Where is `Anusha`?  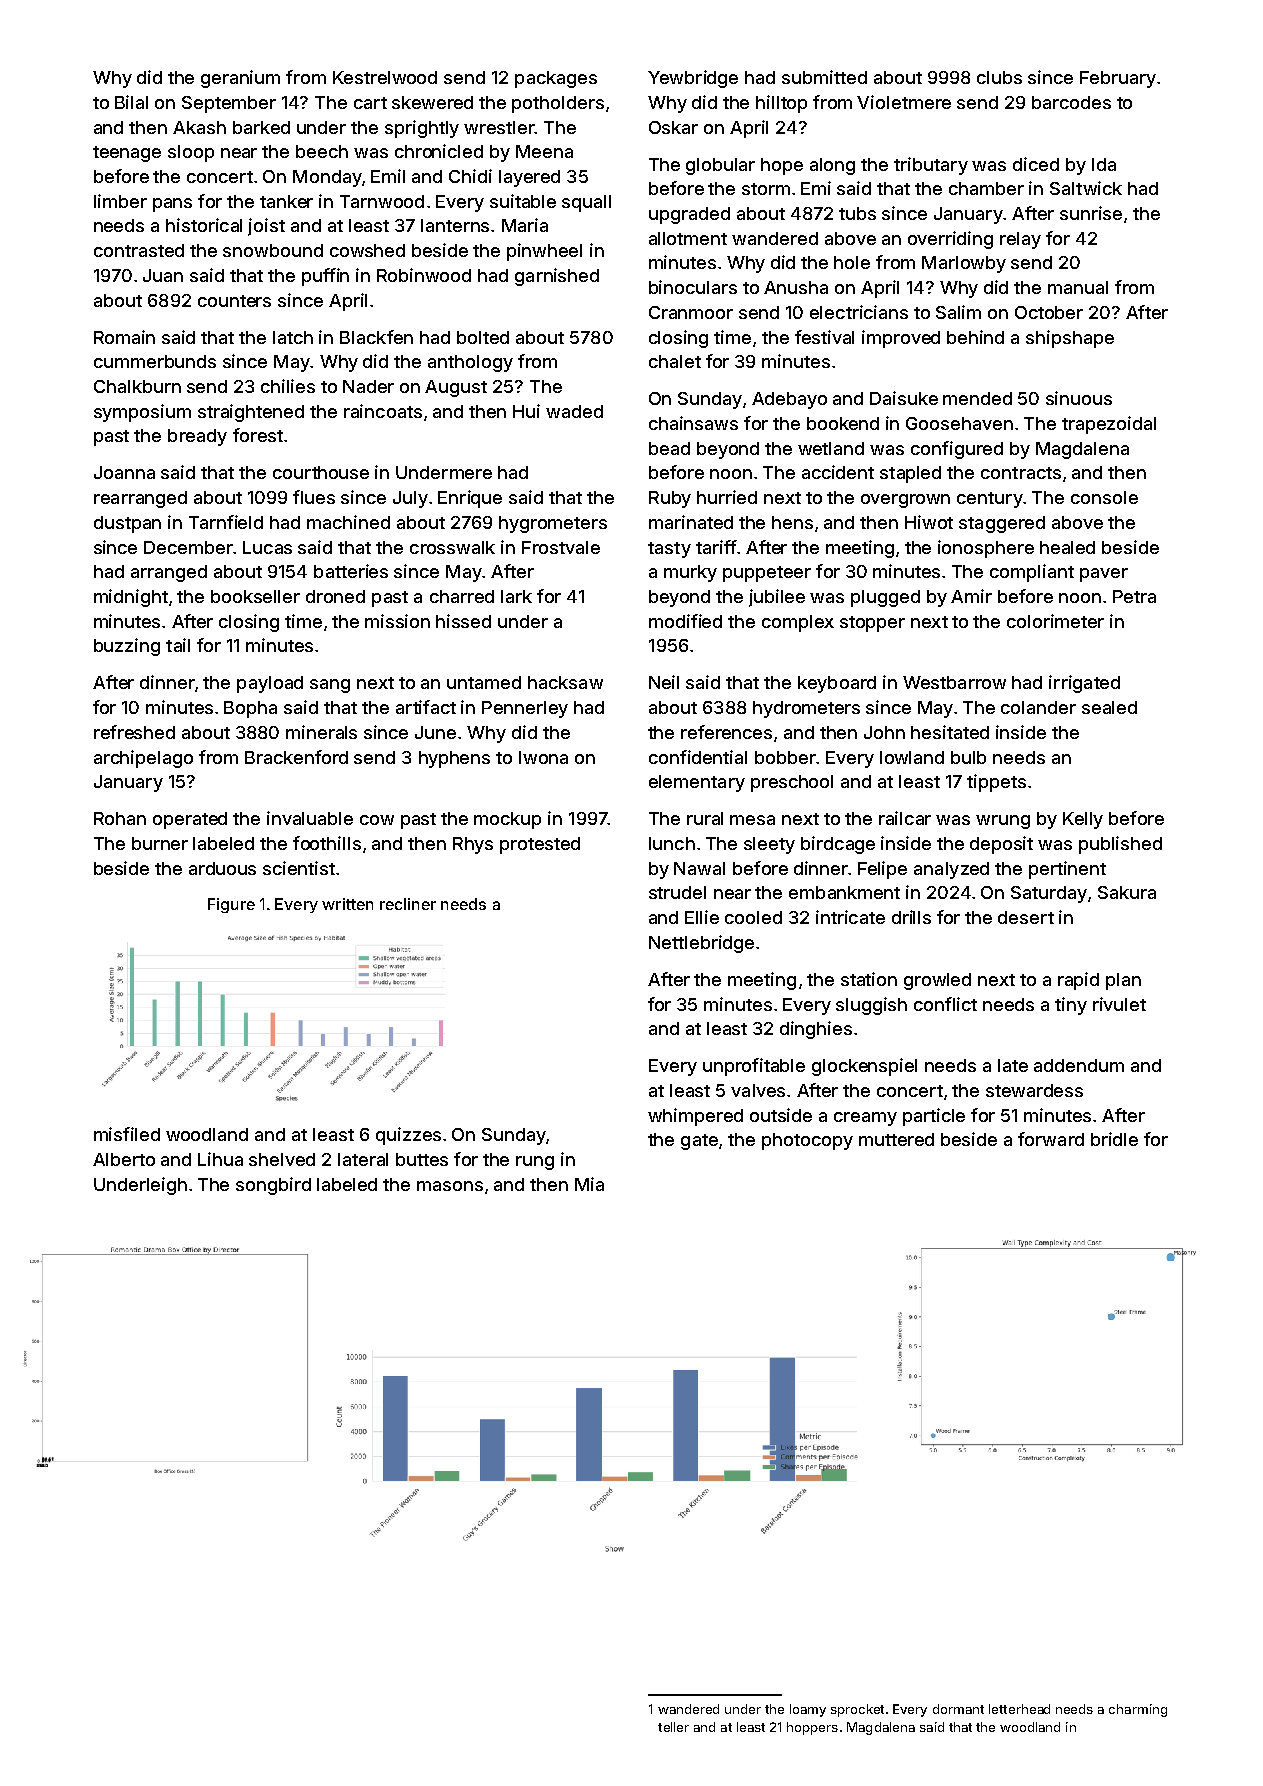
Anusha is located at coordinates (796, 287).
